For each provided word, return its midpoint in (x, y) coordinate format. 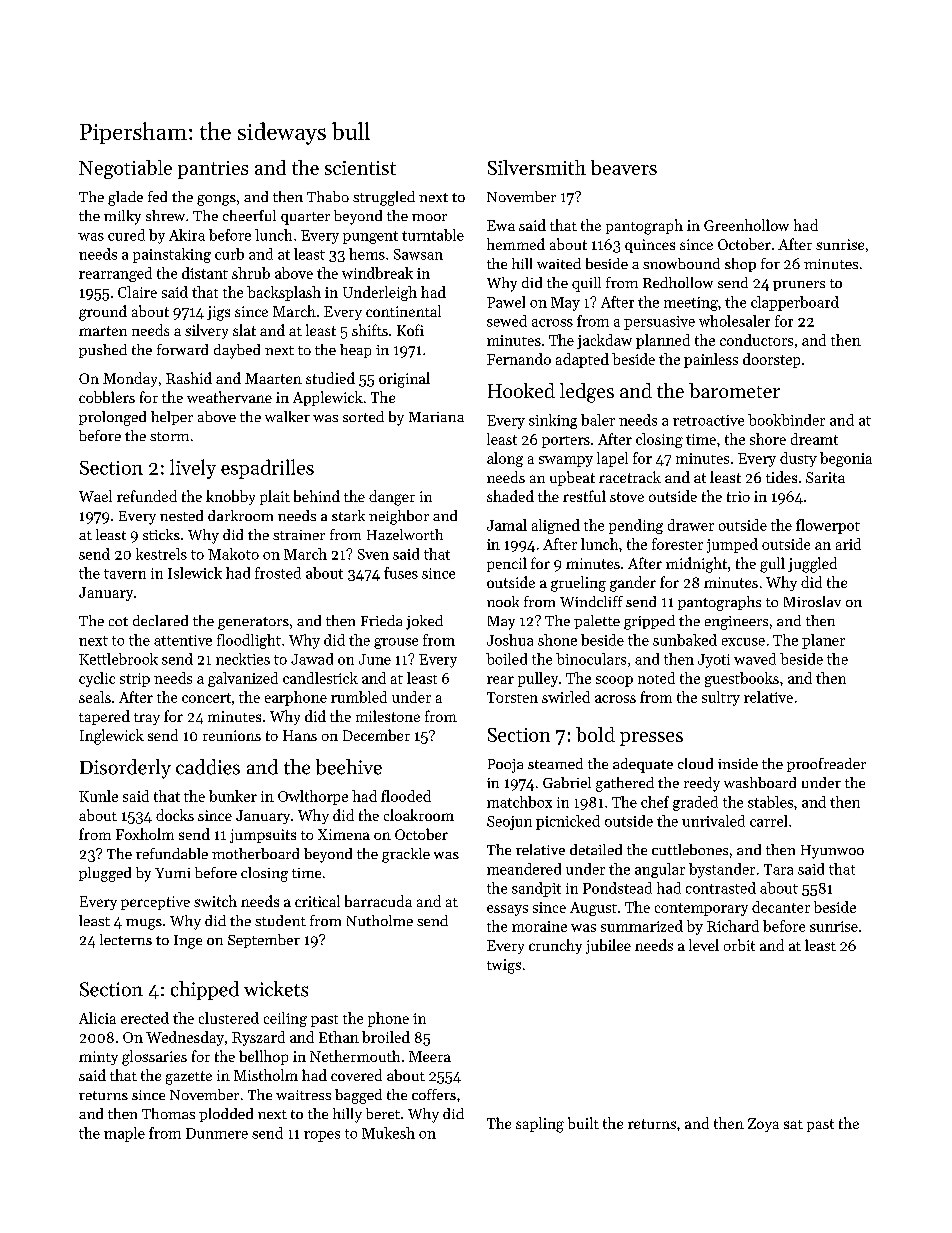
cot (118, 621)
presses (651, 739)
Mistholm (266, 1075)
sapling (540, 1125)
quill (586, 284)
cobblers (107, 397)
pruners (799, 286)
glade (125, 198)
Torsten (512, 697)
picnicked (568, 822)
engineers (736, 623)
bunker (233, 796)
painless (711, 360)
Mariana (436, 417)
